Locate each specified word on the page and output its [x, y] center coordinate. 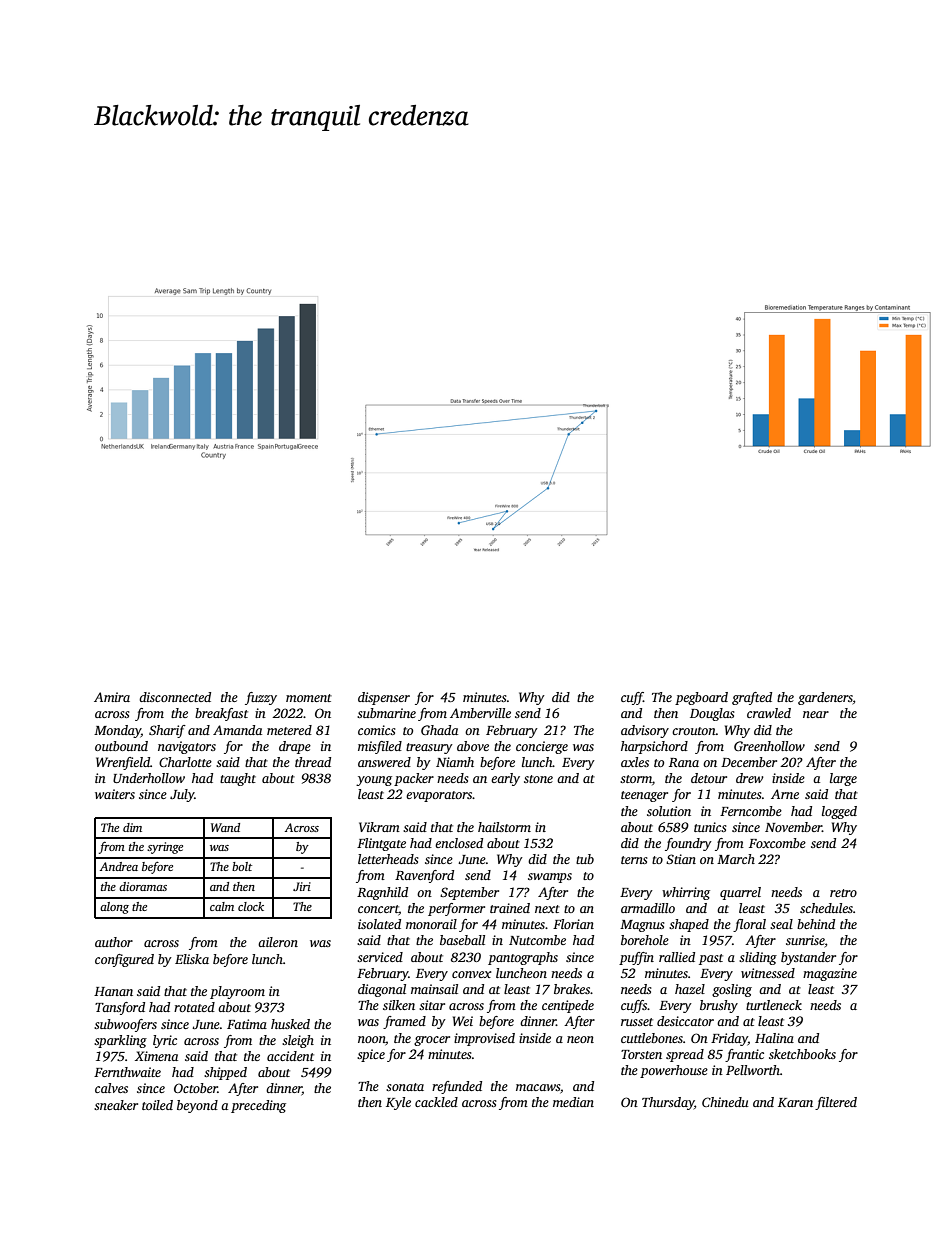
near [816, 714]
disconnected [175, 697]
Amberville [480, 713]
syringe [165, 848]
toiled [157, 1105]
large [843, 779]
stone [538, 779]
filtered [836, 1103]
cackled [436, 1102]
